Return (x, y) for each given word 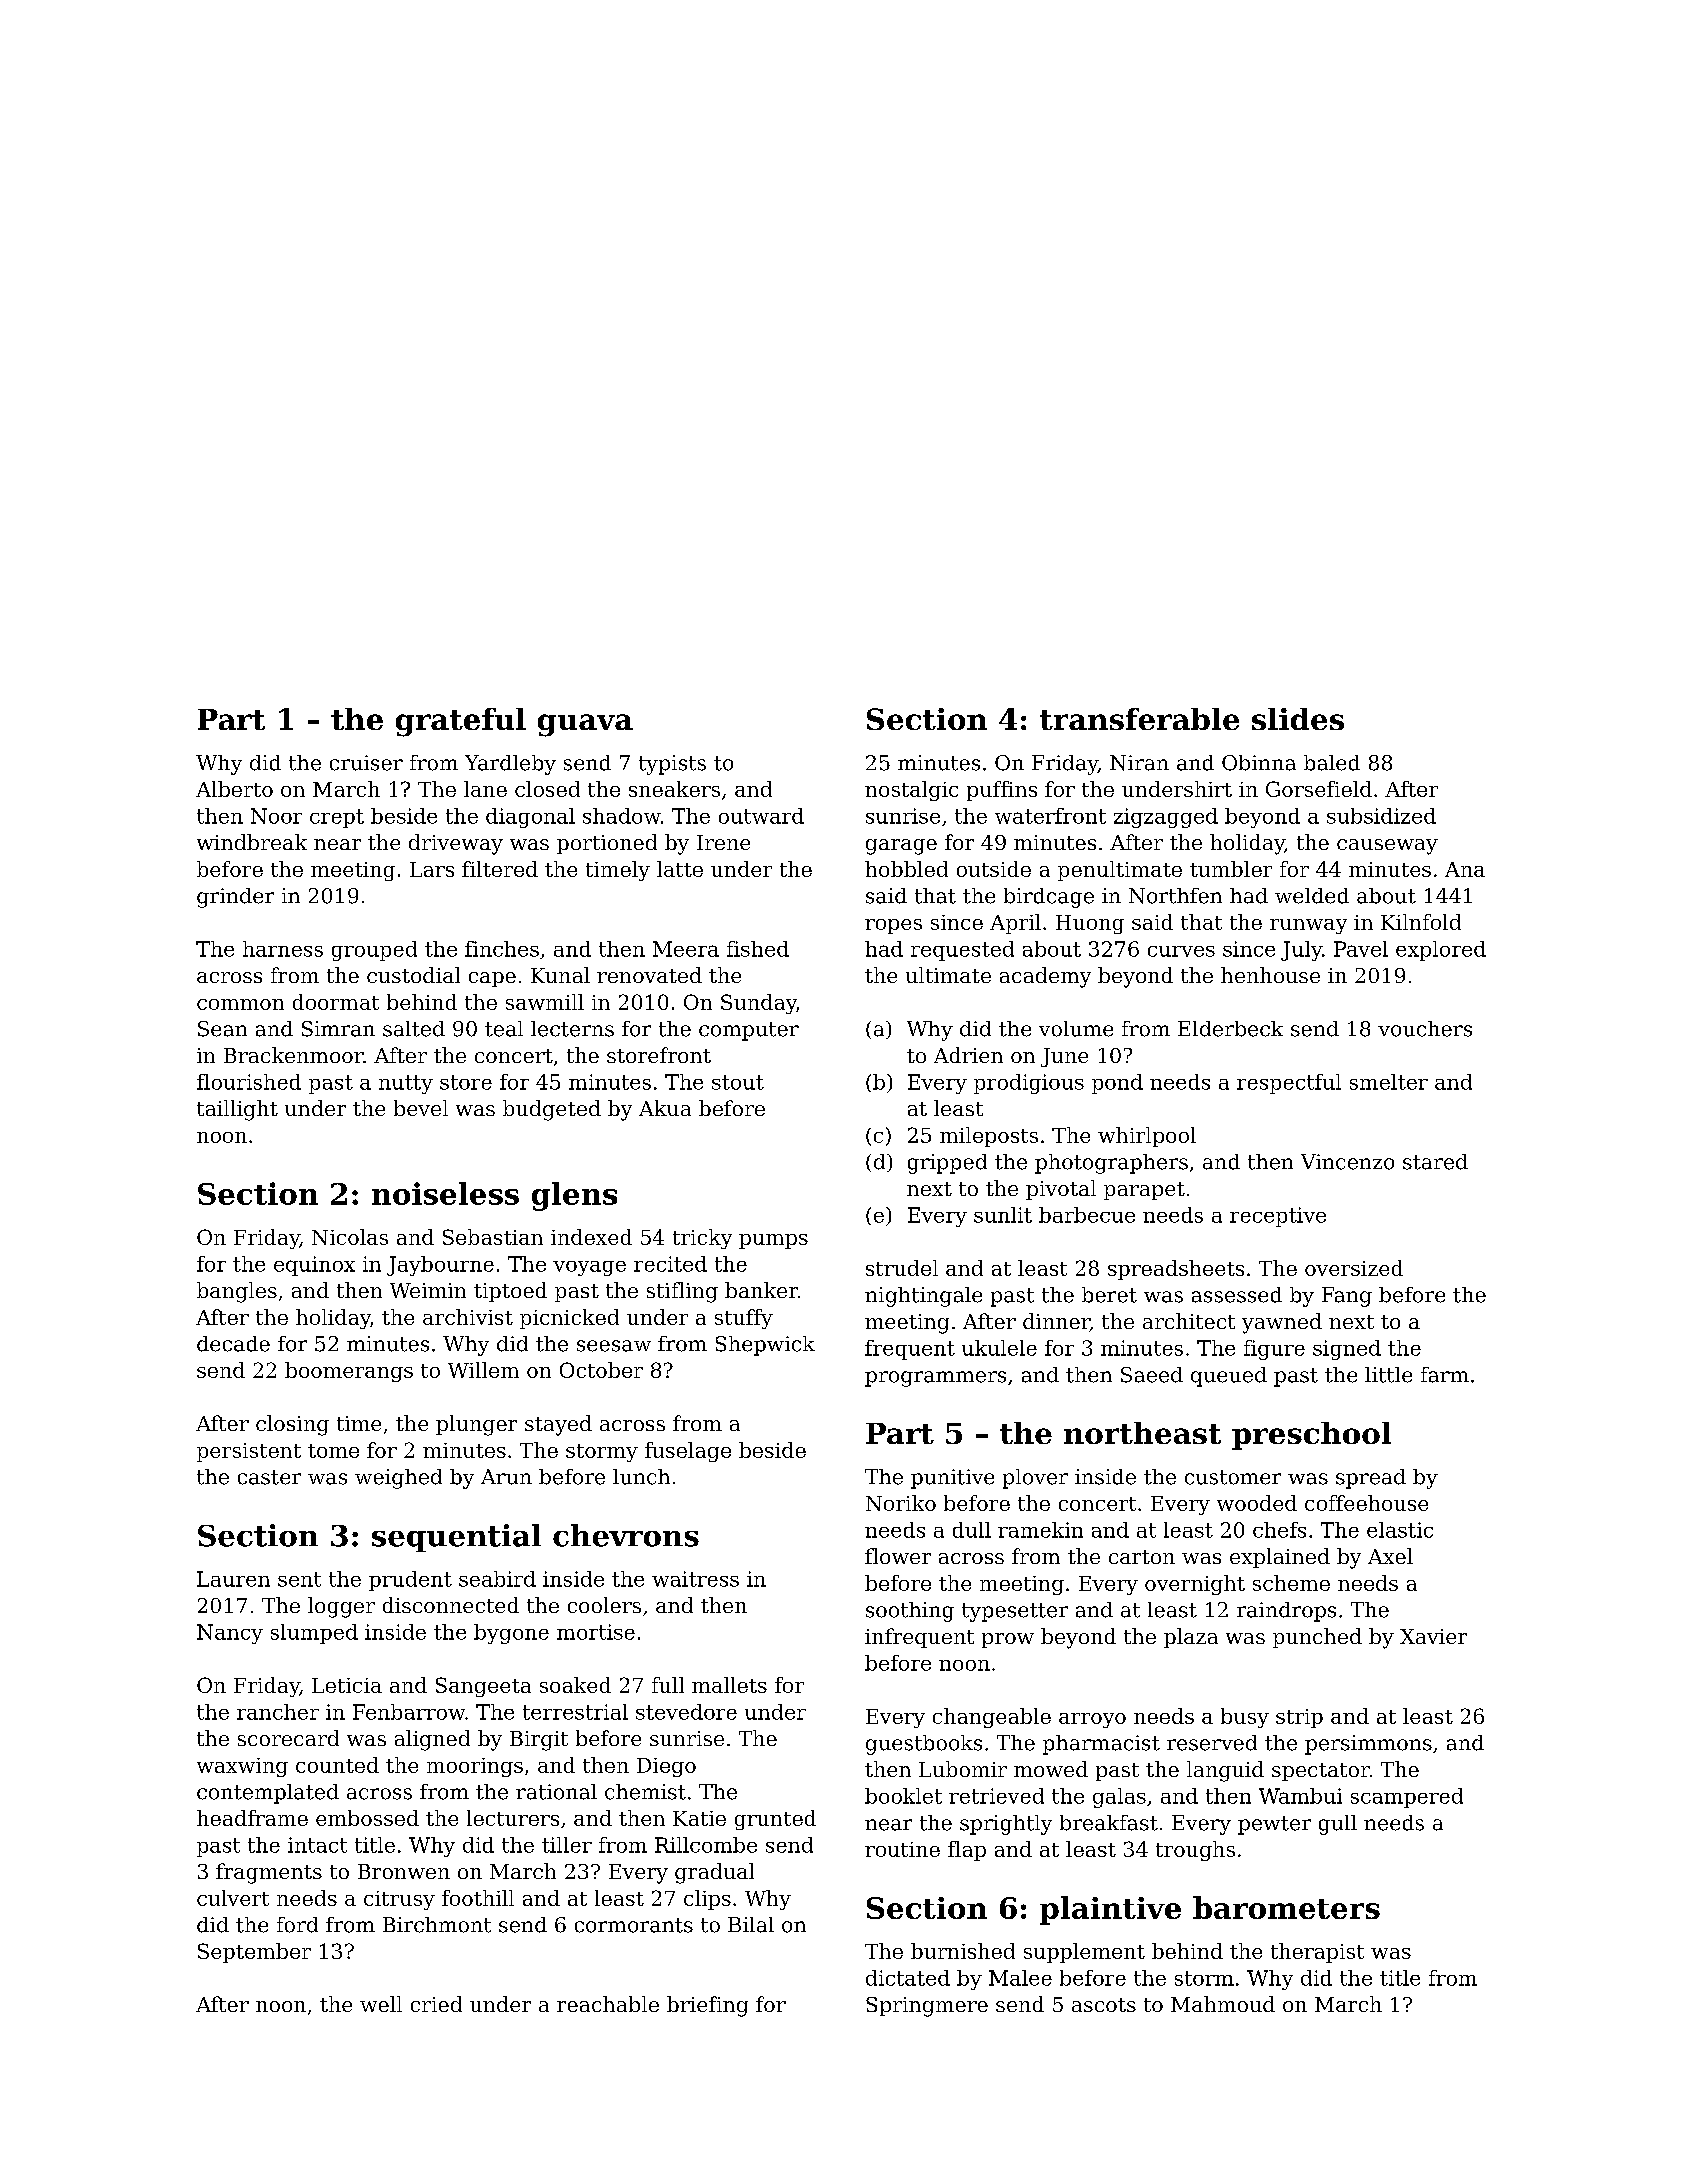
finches (502, 949)
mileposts (989, 1137)
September (254, 1953)
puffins (1002, 791)
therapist (1317, 1953)
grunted (775, 1820)
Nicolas (350, 1237)
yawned (1282, 1323)
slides (1298, 719)
